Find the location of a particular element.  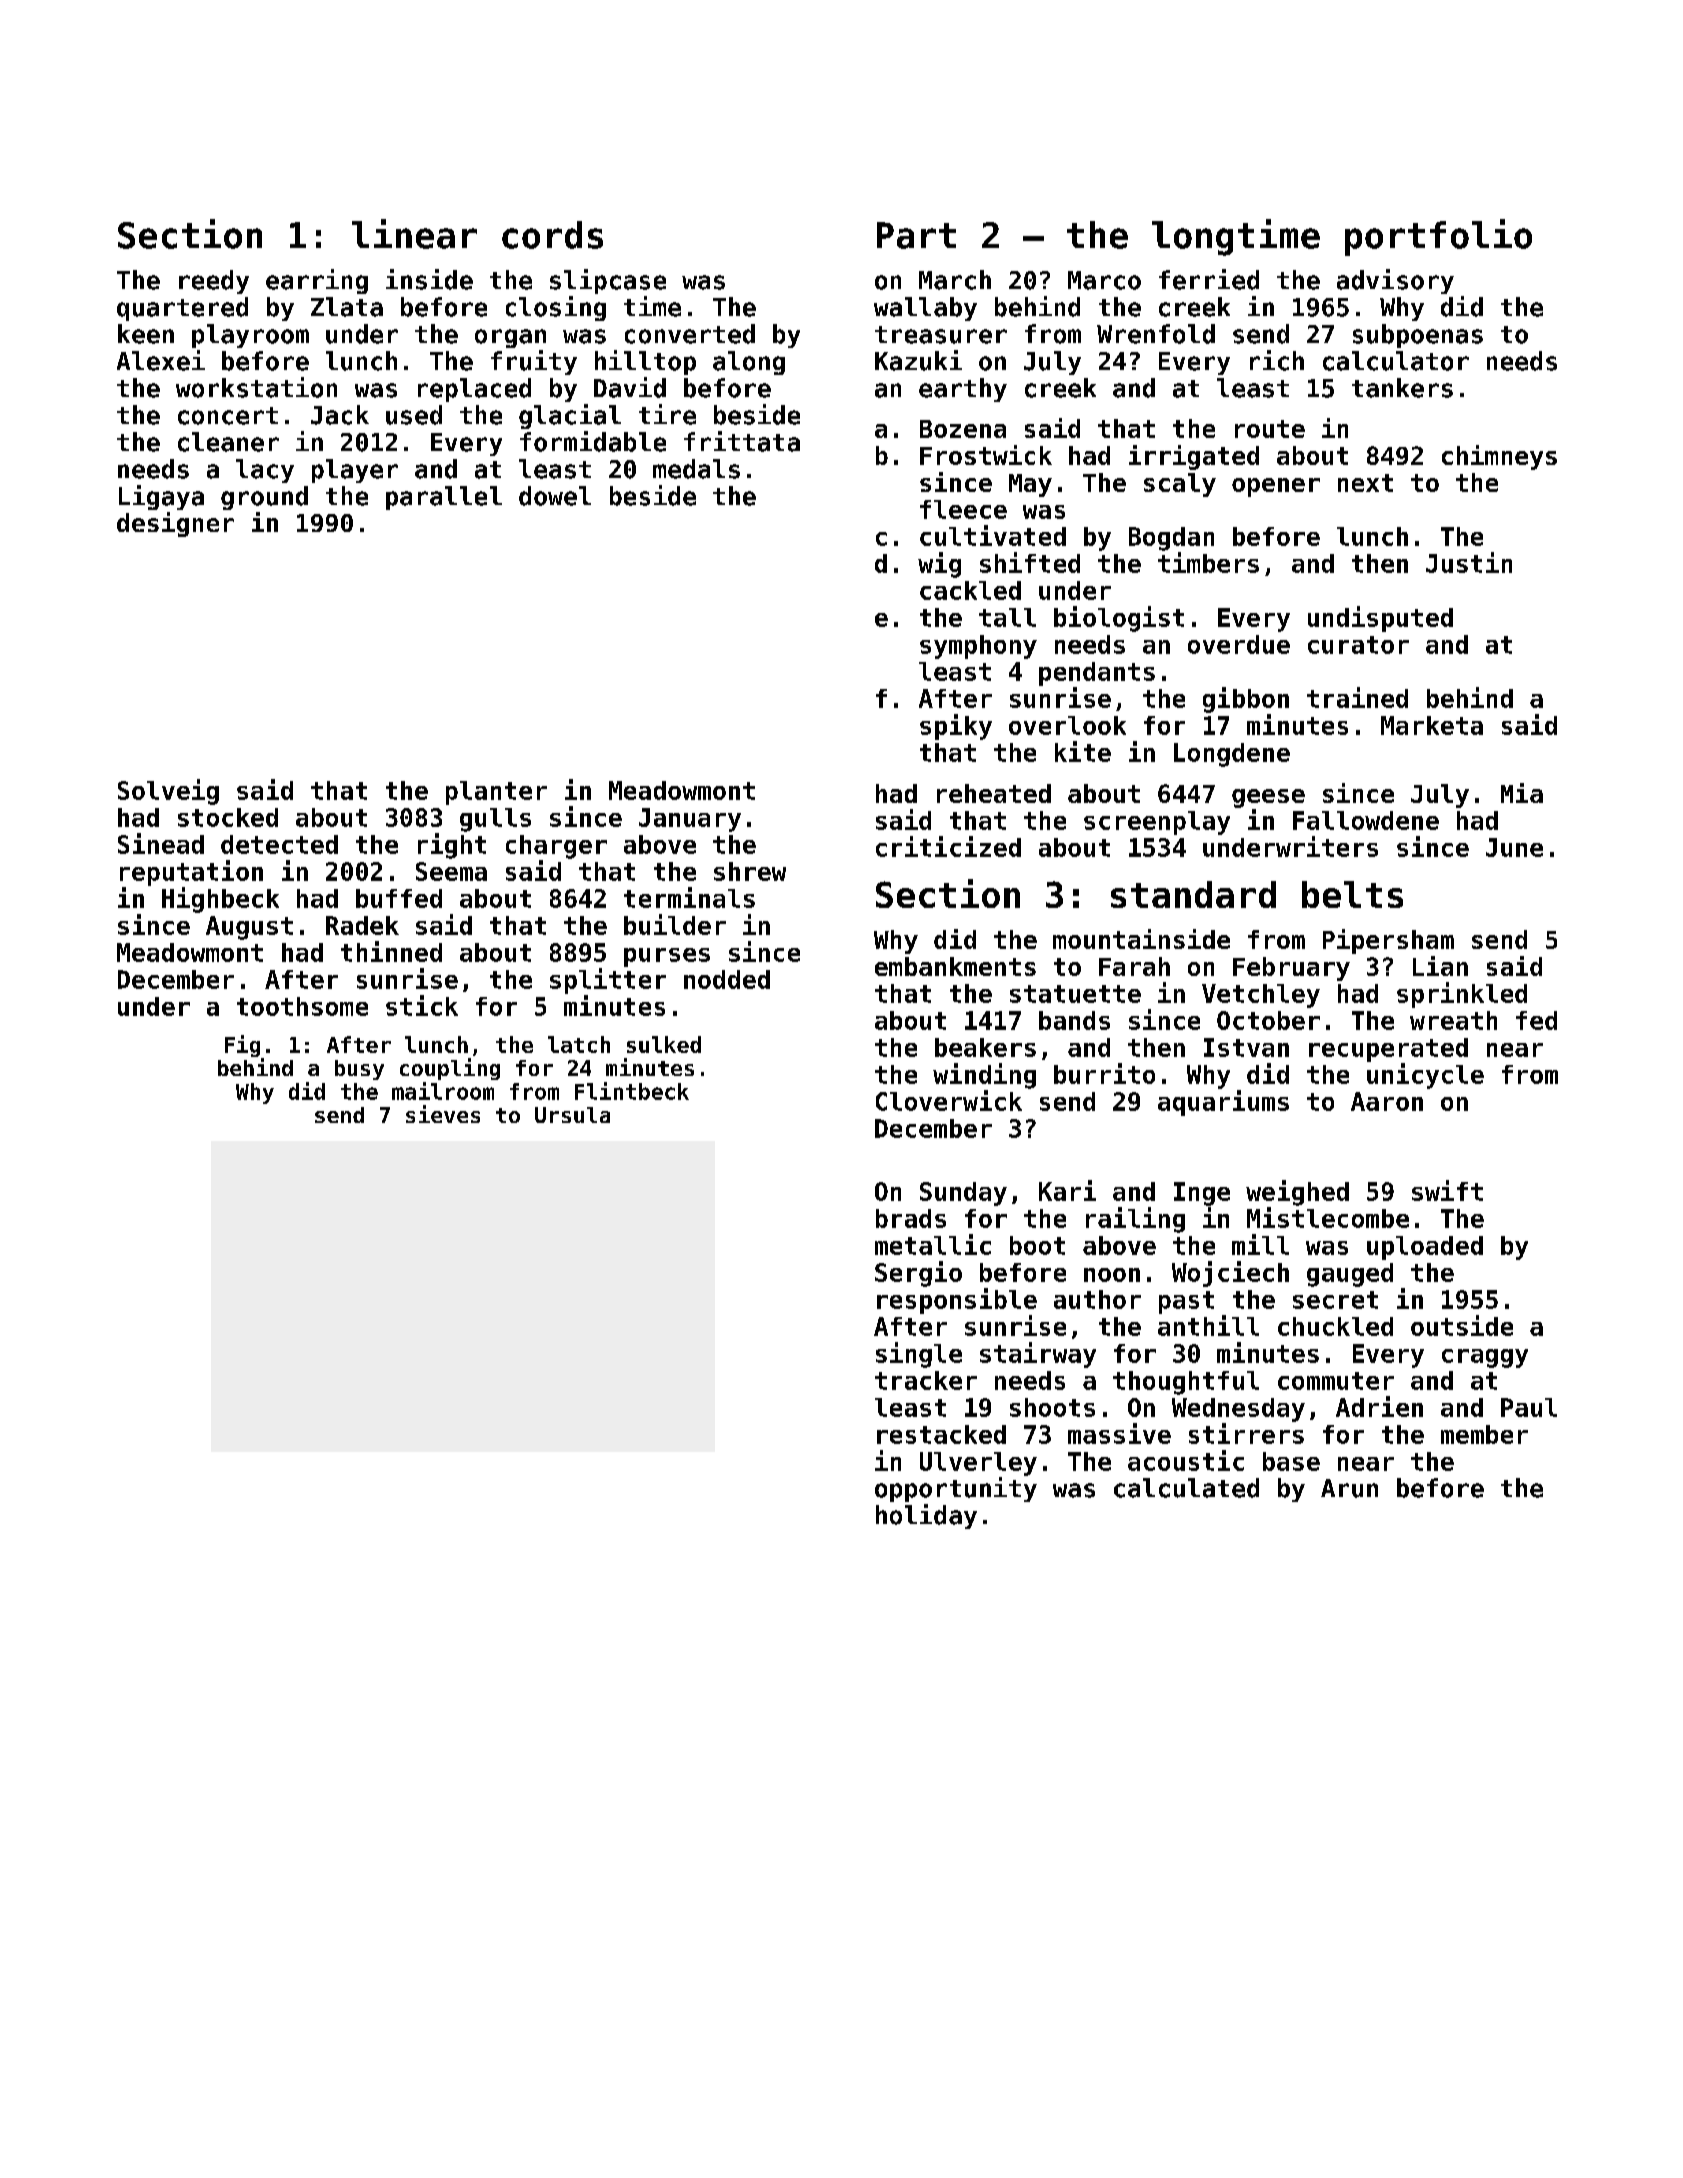

single is located at coordinates (919, 1355).
